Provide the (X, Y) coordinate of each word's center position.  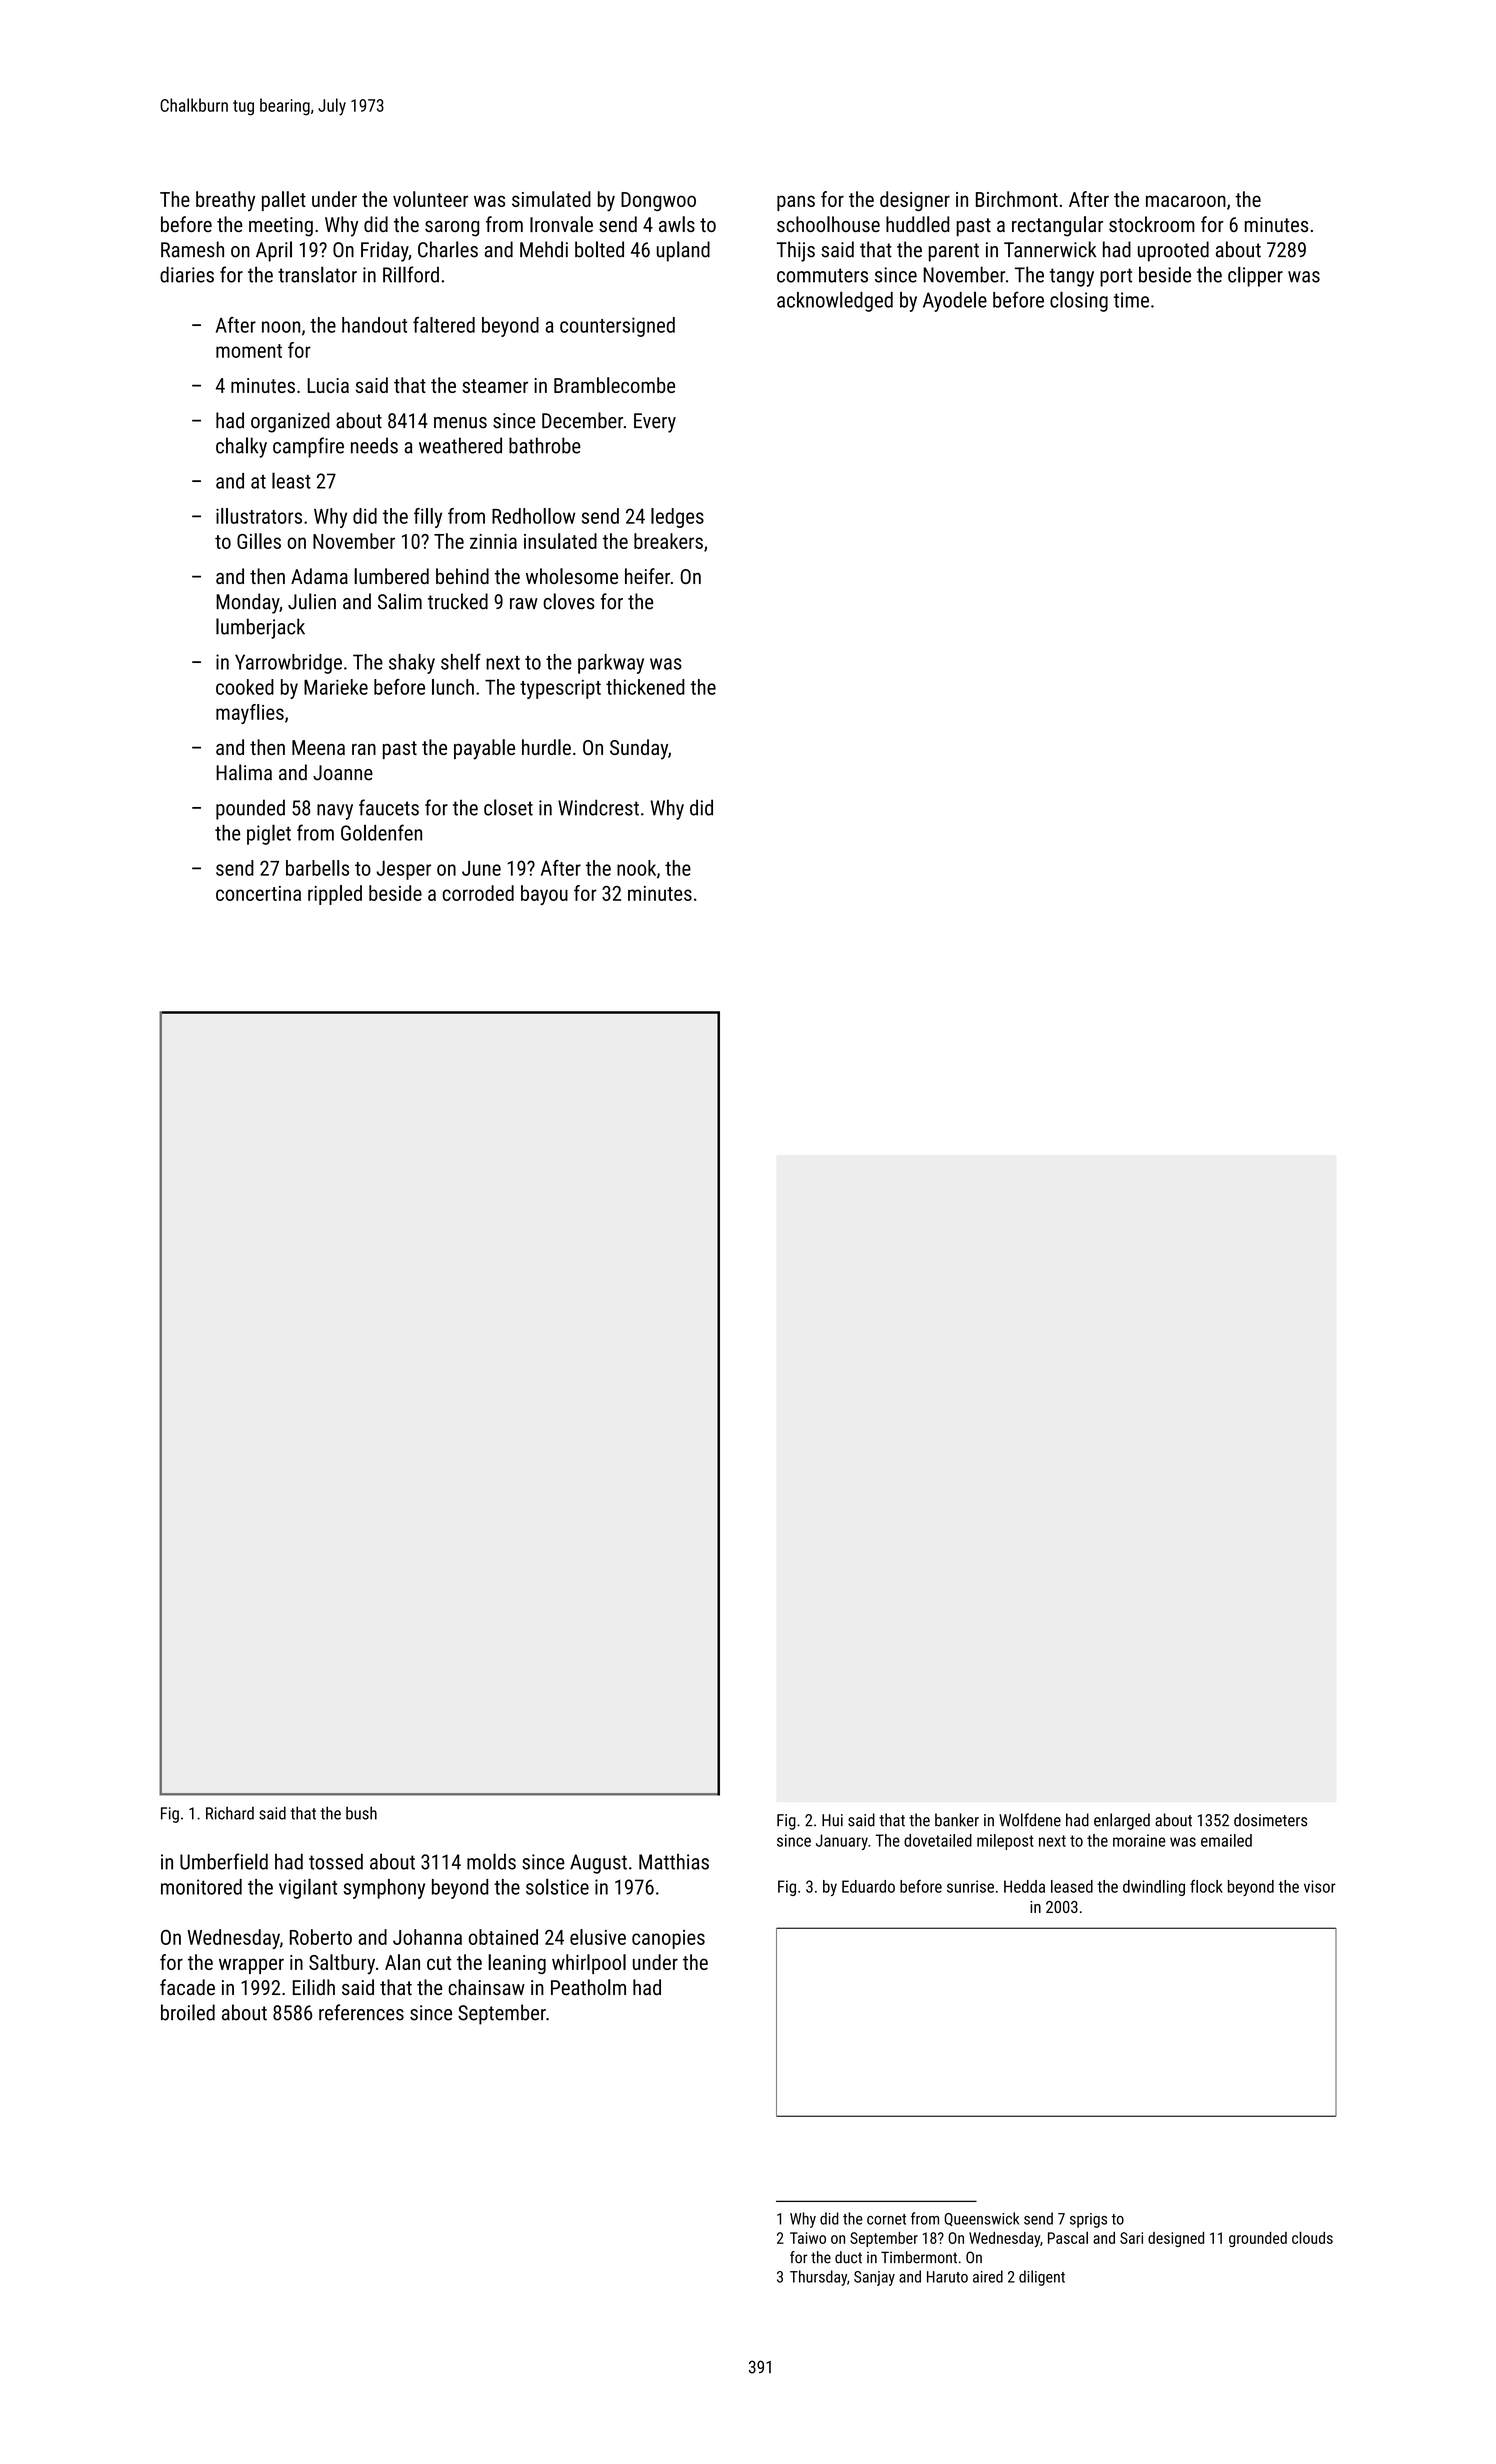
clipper (1255, 276)
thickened (645, 687)
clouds (1312, 2237)
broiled (188, 2012)
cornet (886, 2219)
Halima (244, 772)
